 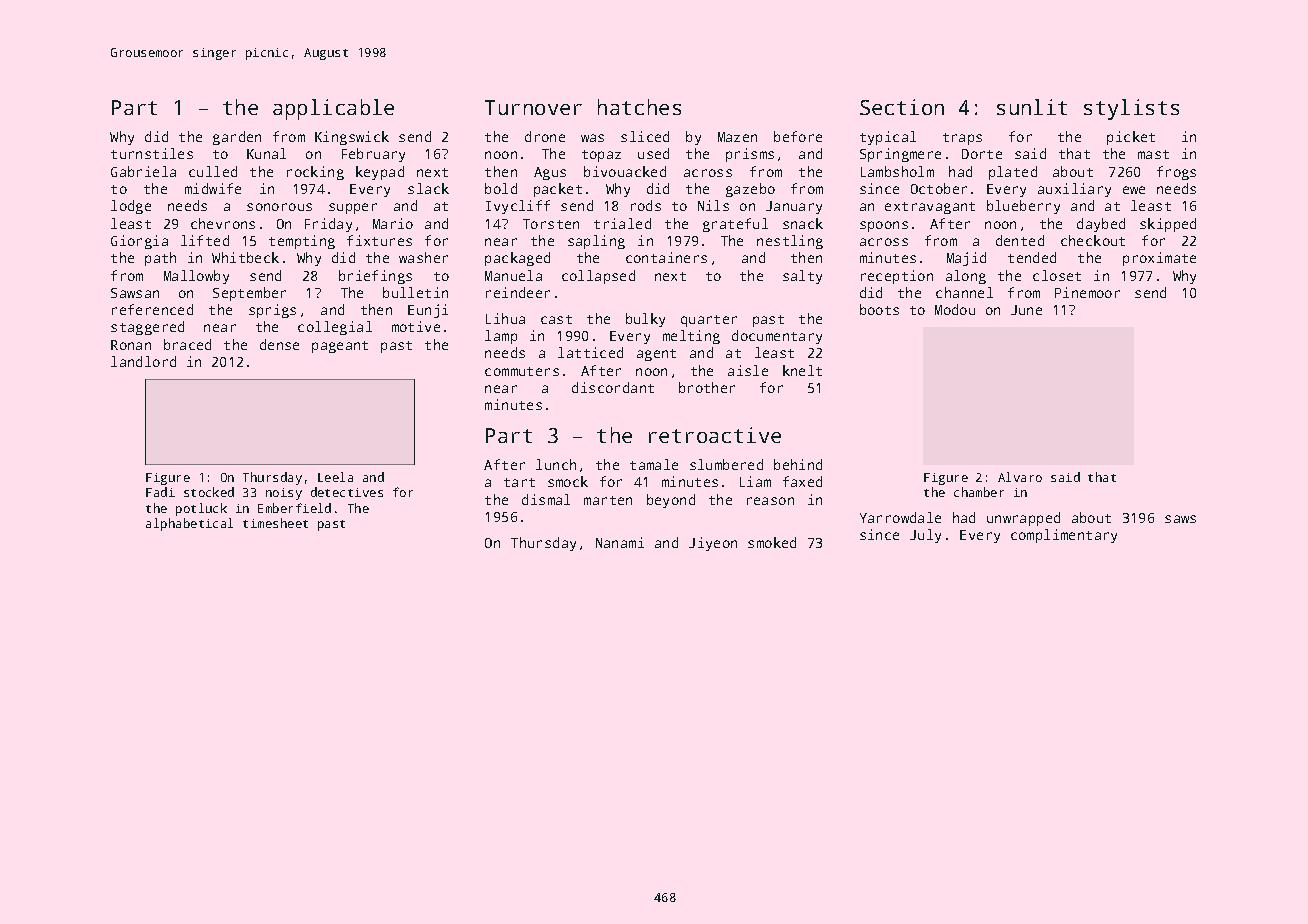 I want to click on commuters, so click(x=522, y=371).
